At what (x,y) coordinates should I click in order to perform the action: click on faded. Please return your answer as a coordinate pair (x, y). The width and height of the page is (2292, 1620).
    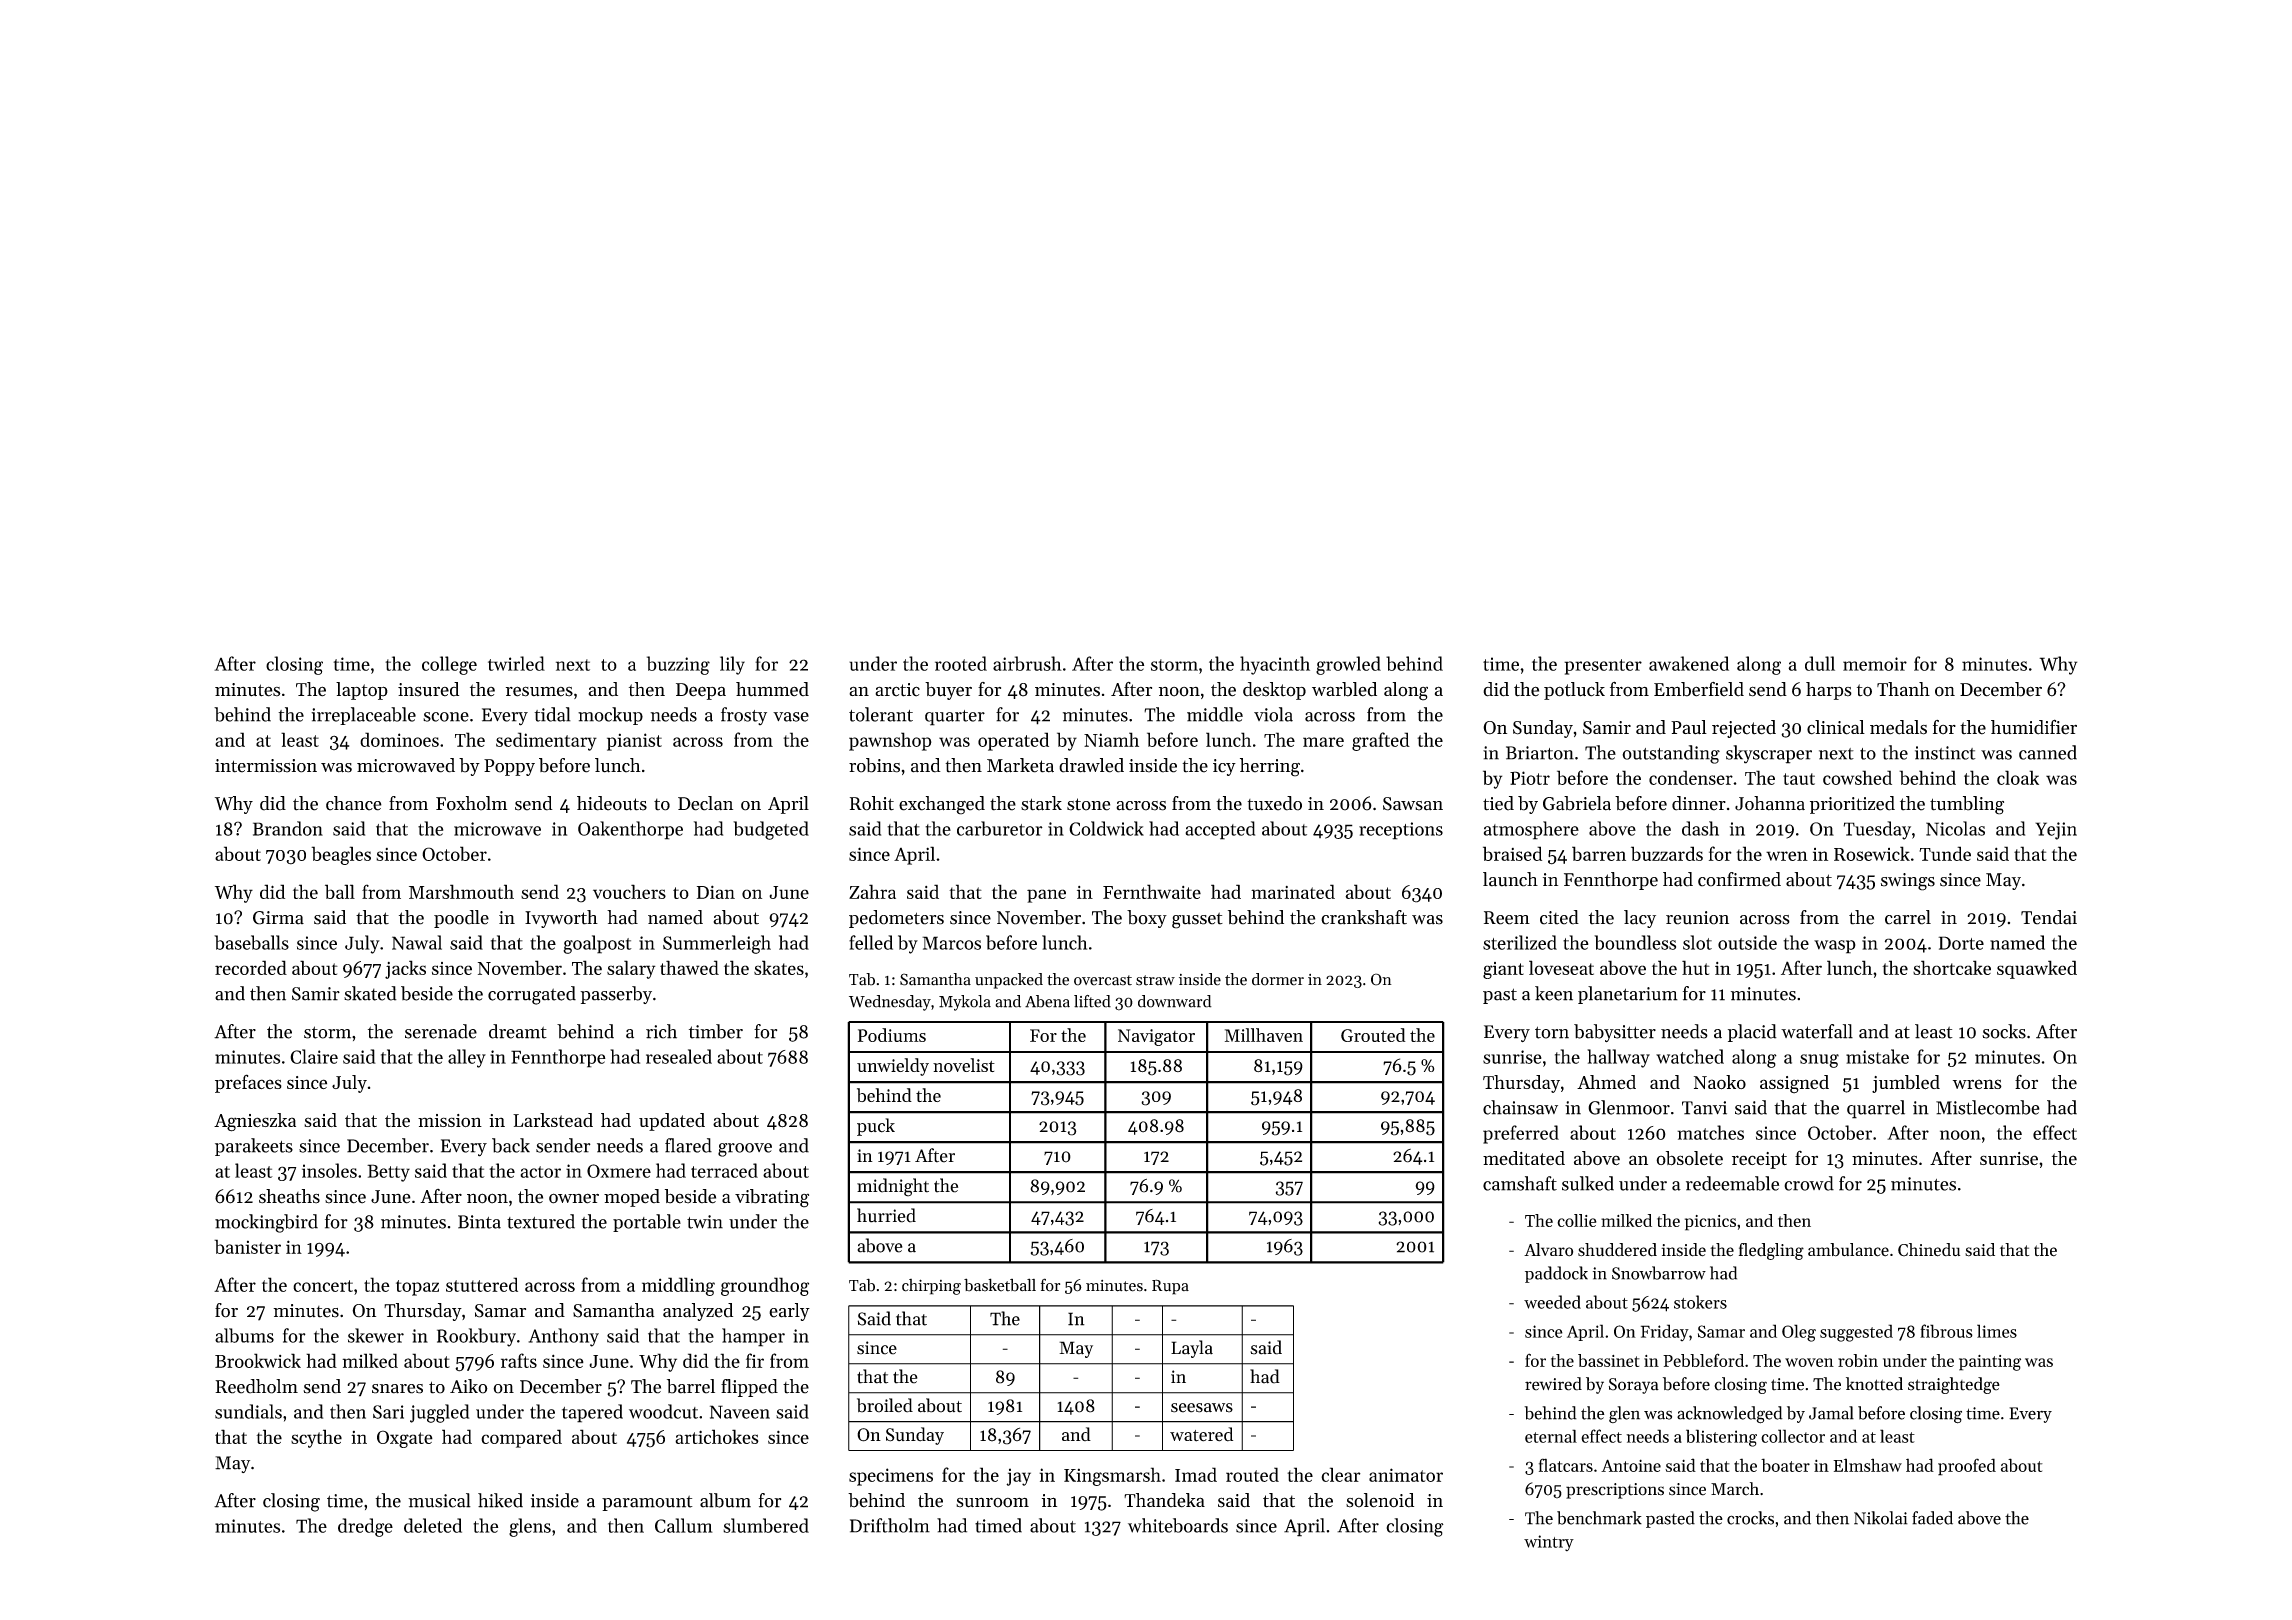
    Looking at the image, I should click on (1932, 1518).
